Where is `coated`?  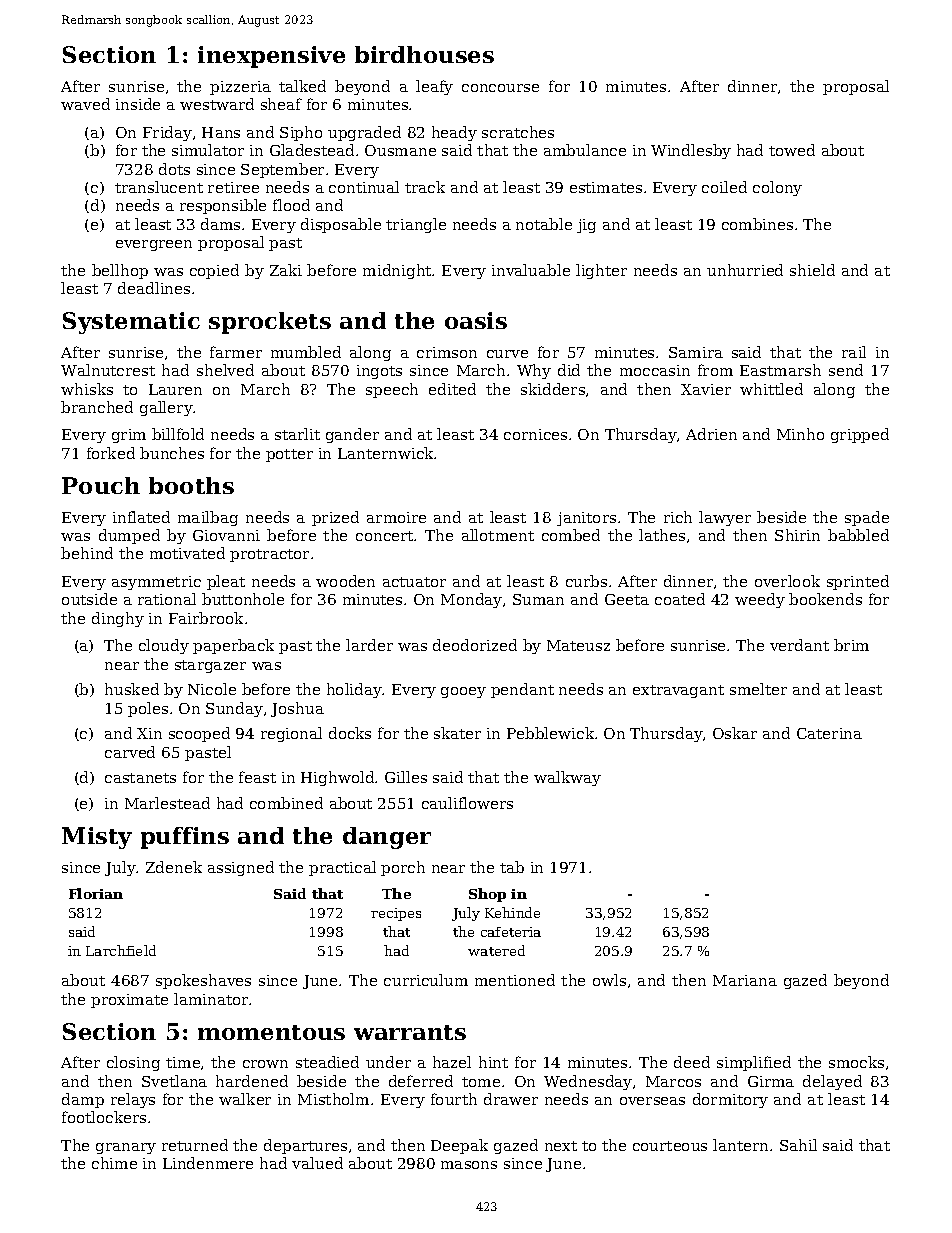
coated is located at coordinates (680, 599).
